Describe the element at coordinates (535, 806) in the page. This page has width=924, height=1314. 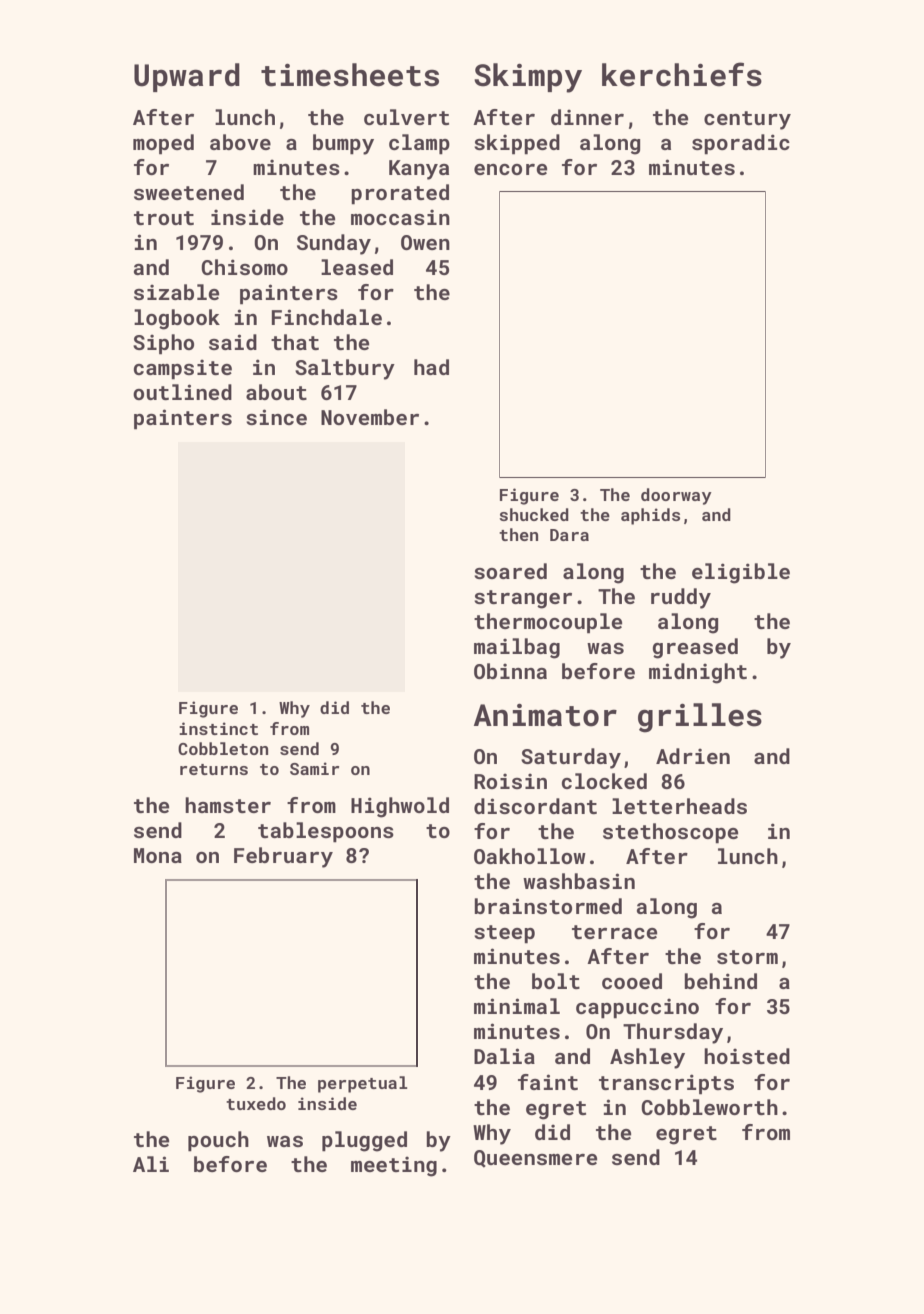
I see `discordant` at that location.
